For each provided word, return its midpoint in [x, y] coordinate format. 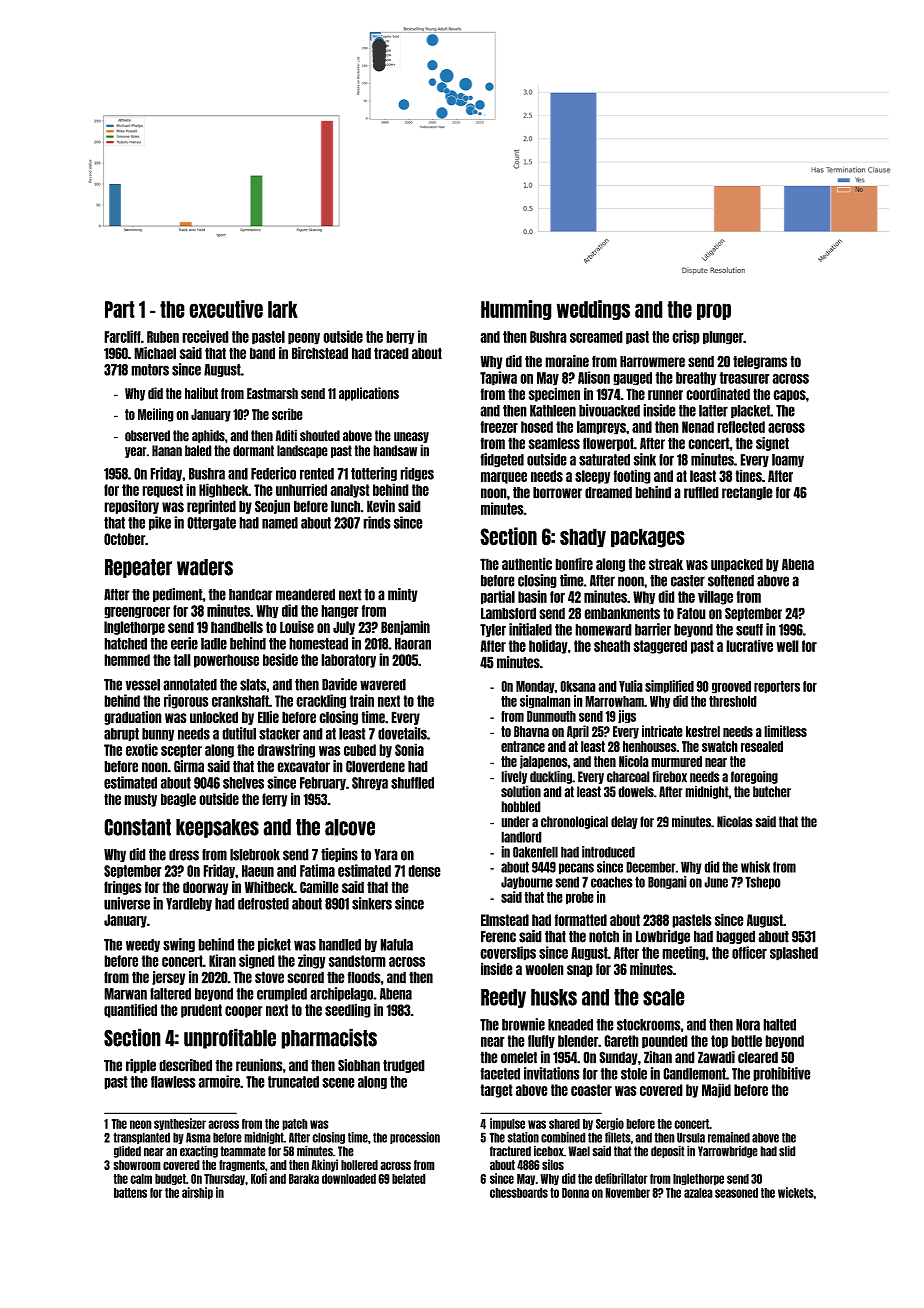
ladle [214, 644]
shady [583, 538]
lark [283, 309]
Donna [575, 1193]
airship [197, 1193]
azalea [698, 1193]
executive [226, 309]
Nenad [698, 427]
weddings [593, 310]
